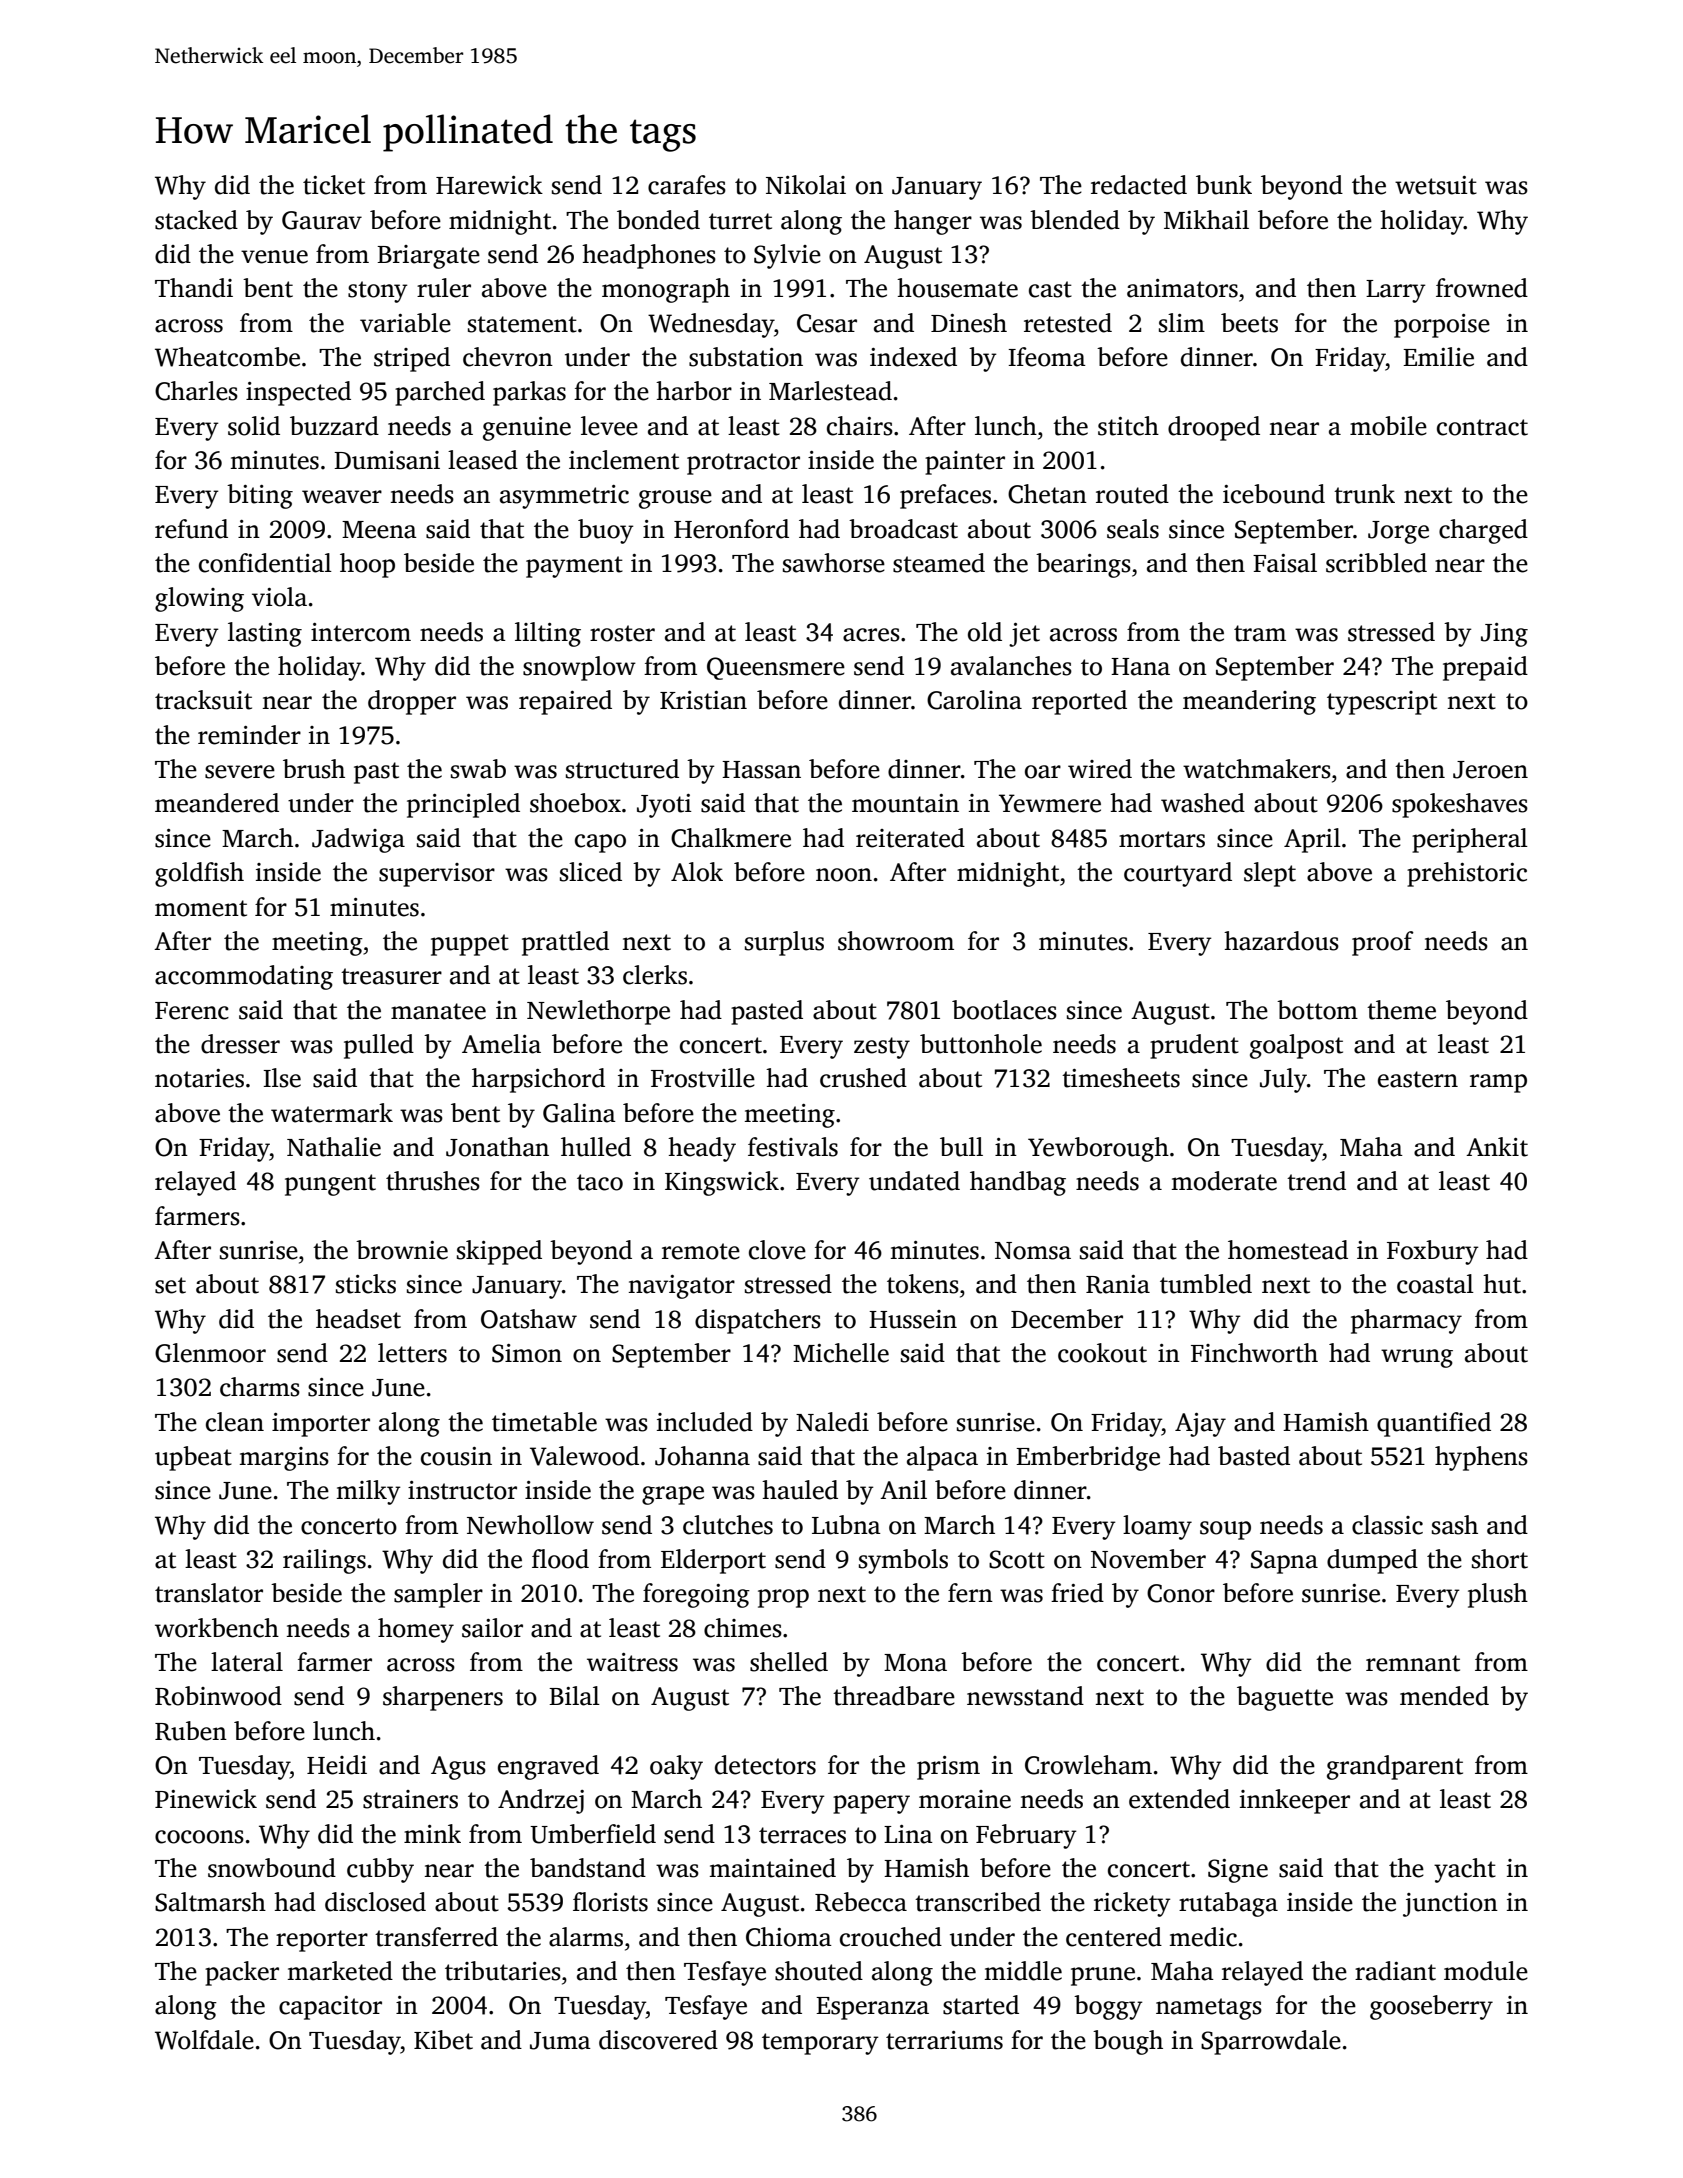 This screenshot has width=1683, height=2178. Describe the element at coordinates (1088, 1458) in the screenshot. I see `Emberbridge` at that location.
